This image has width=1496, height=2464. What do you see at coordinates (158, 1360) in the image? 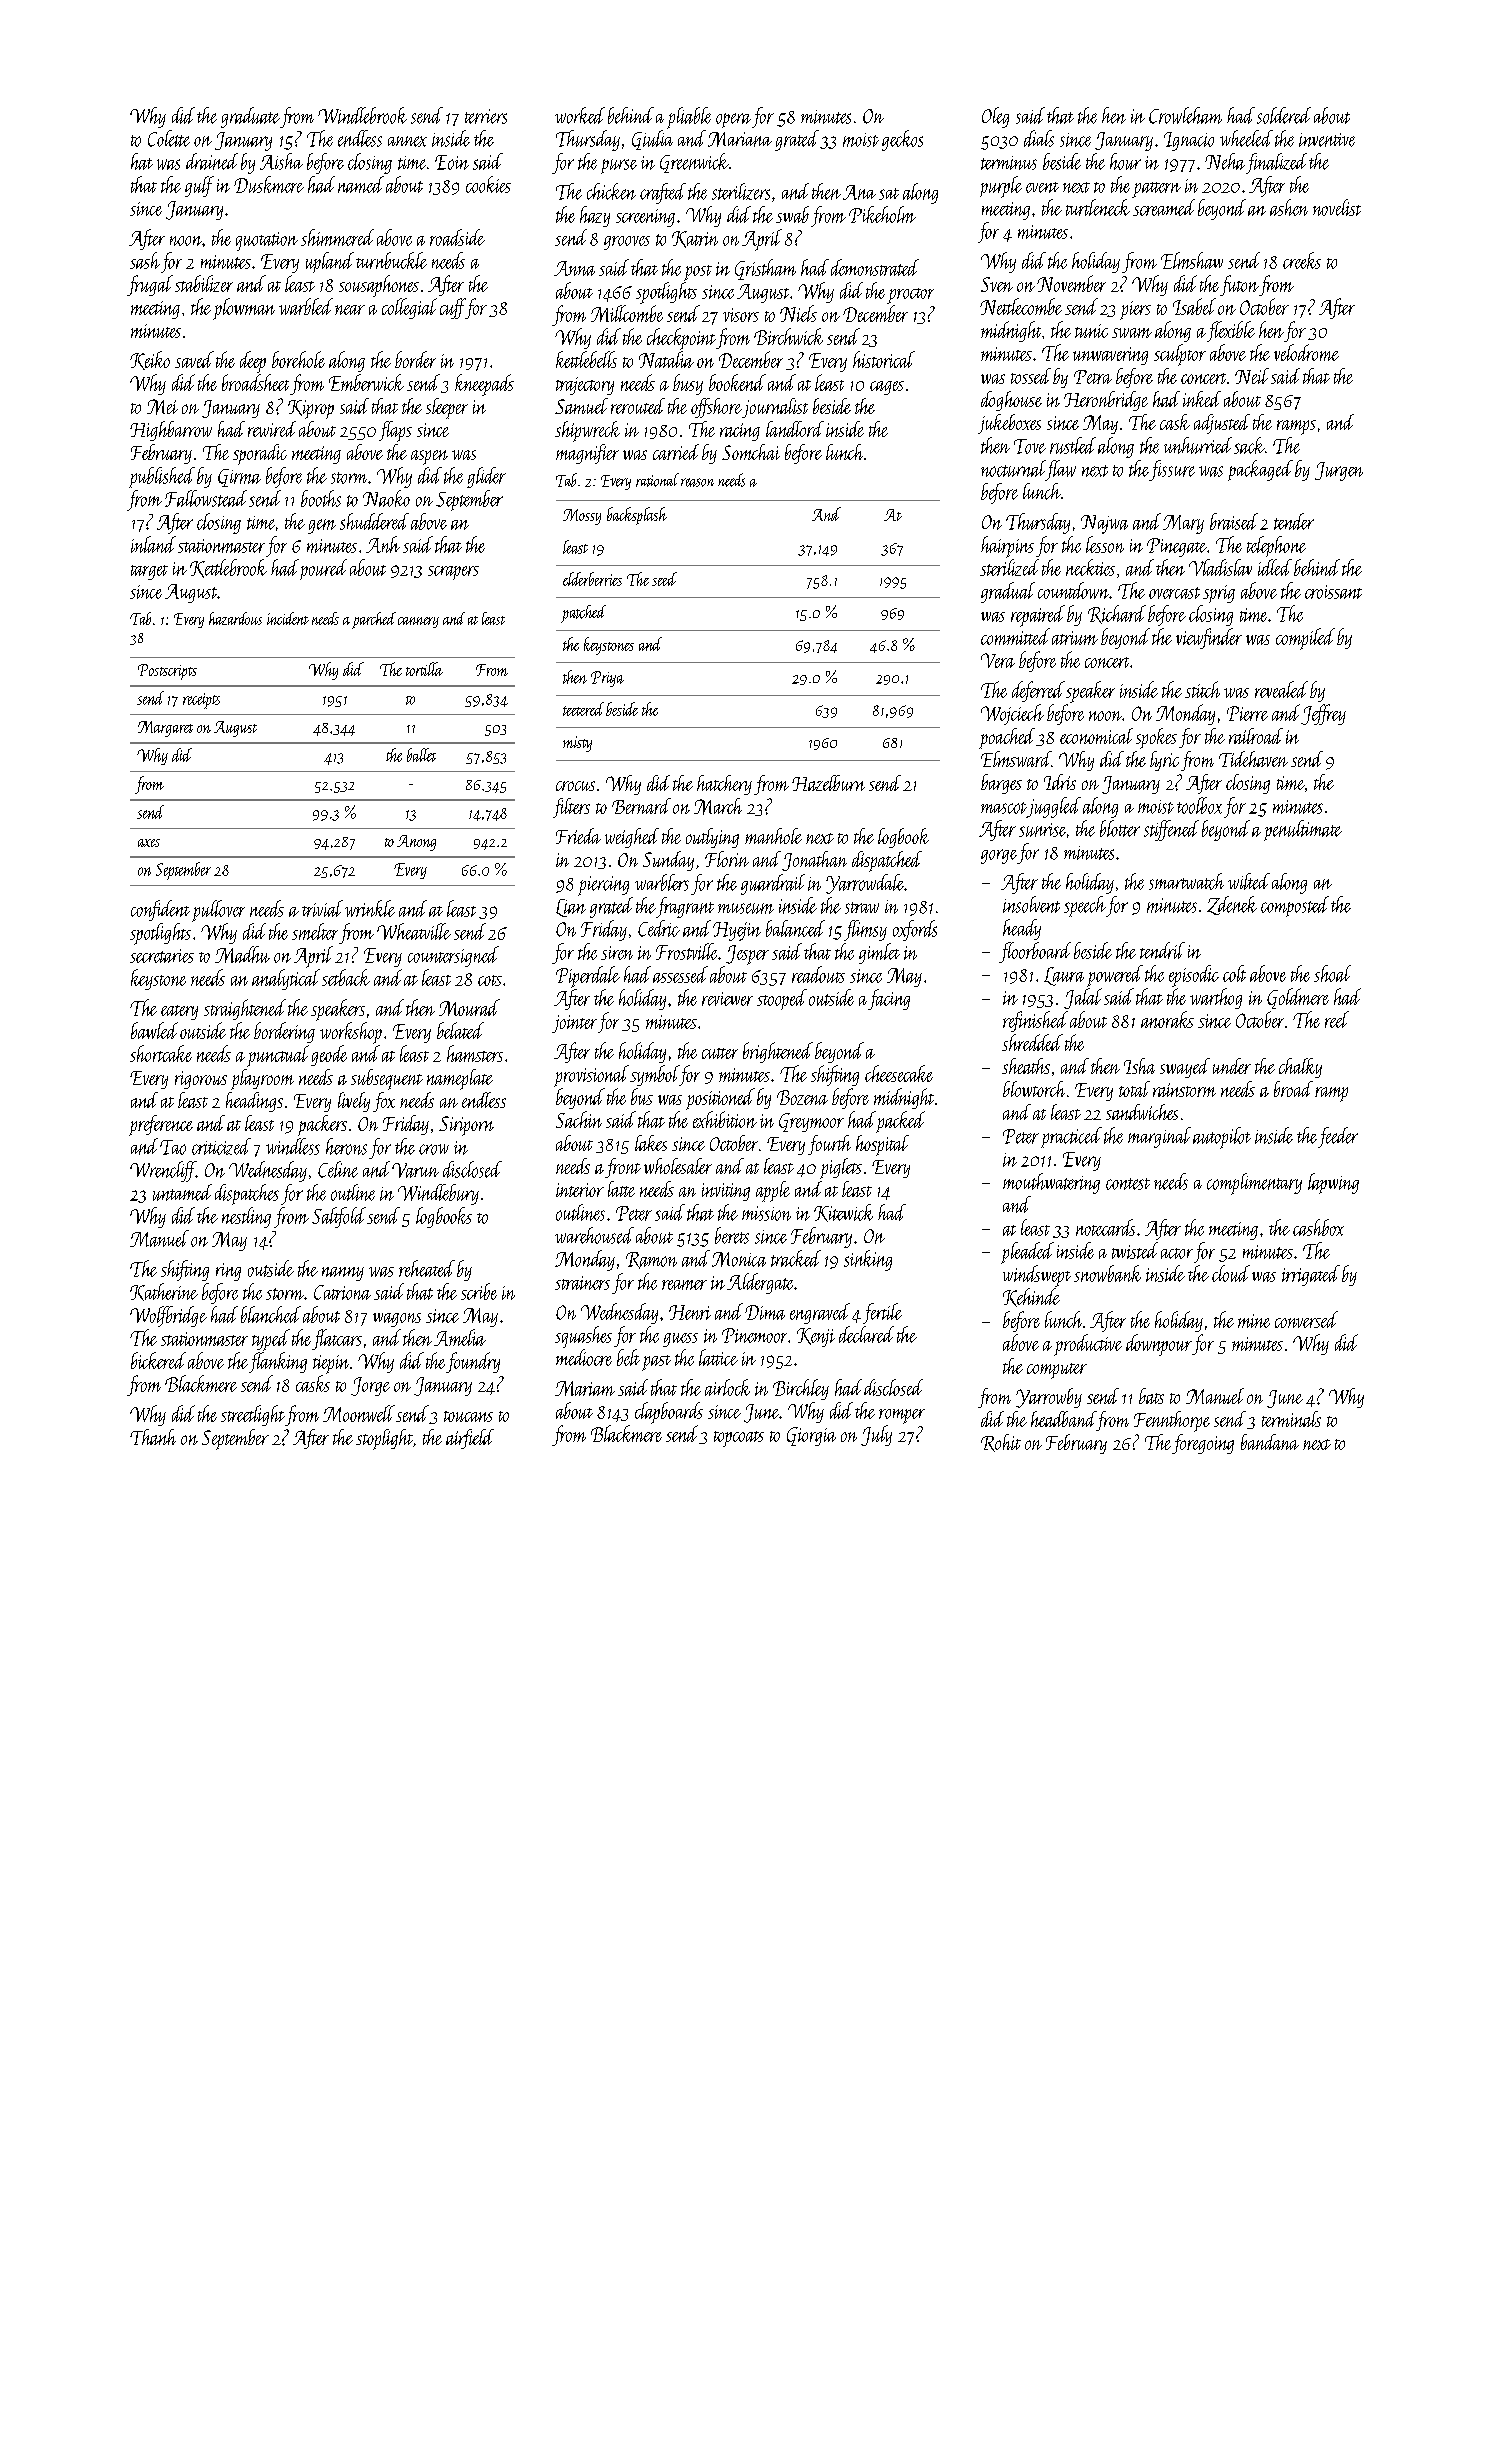
I see `bickered` at bounding box center [158, 1360].
